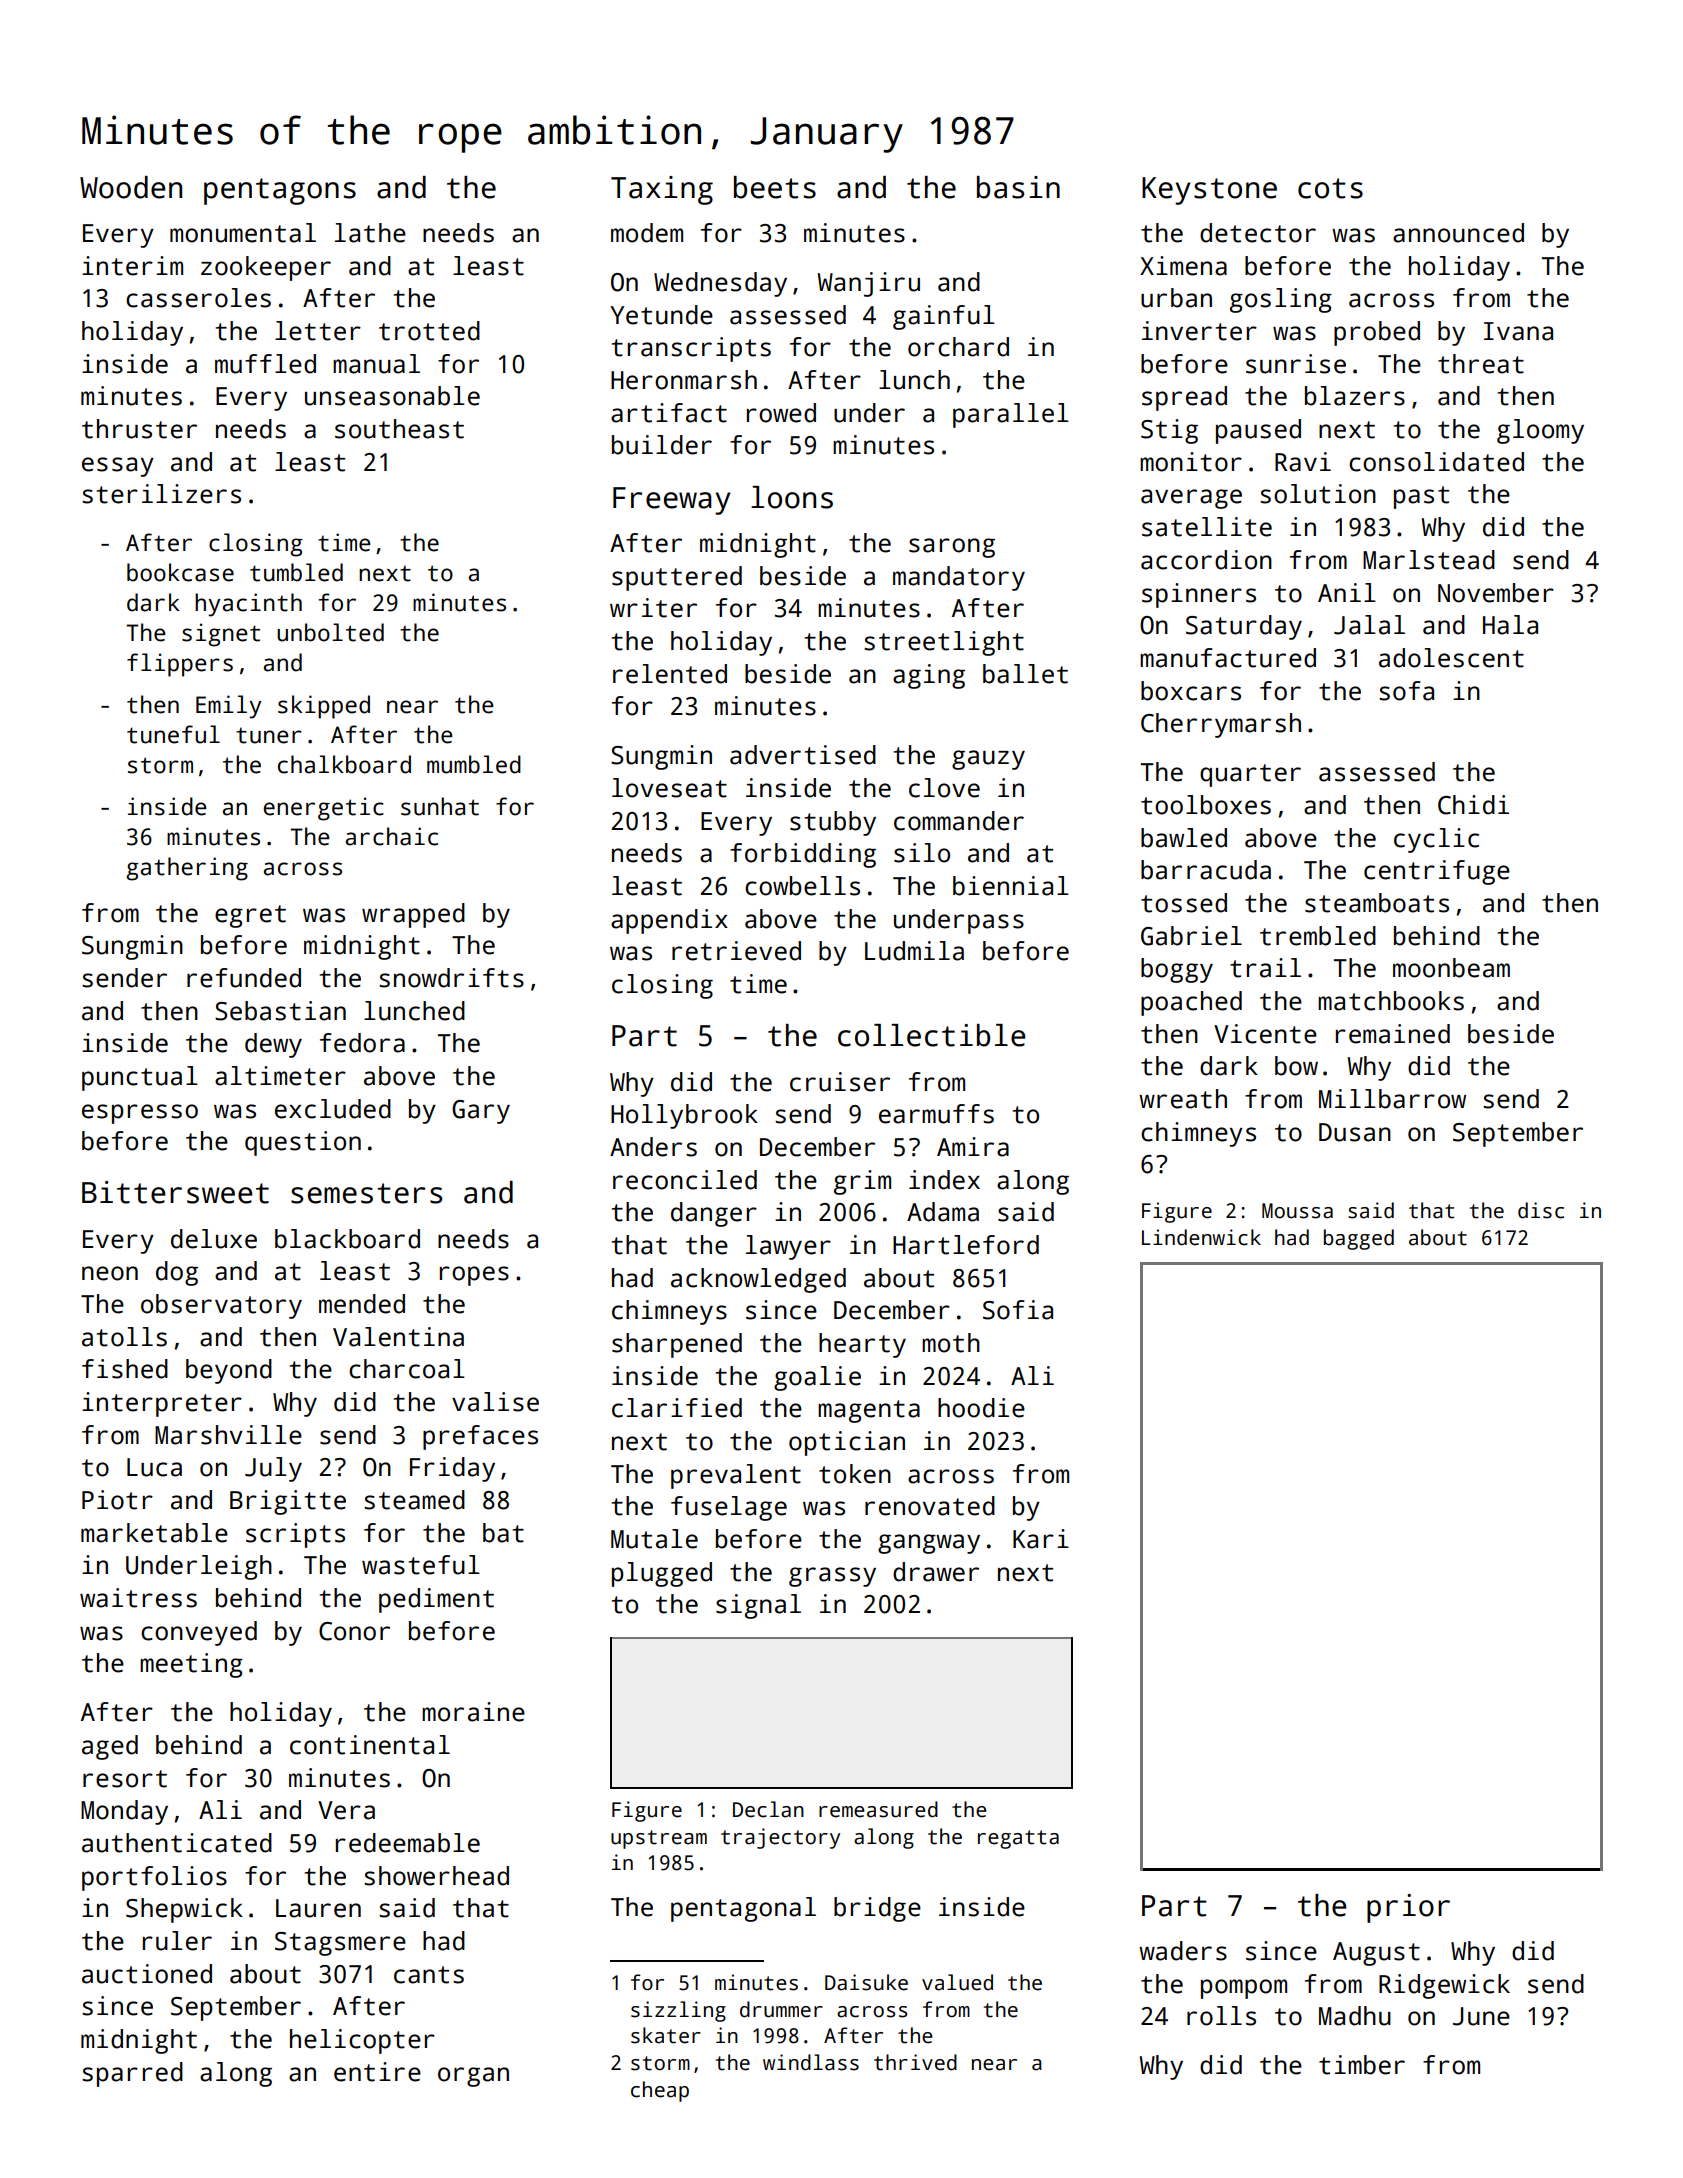 The image size is (1683, 2178). Describe the element at coordinates (1201, 1237) in the page. I see `Lindenwick` at that location.
